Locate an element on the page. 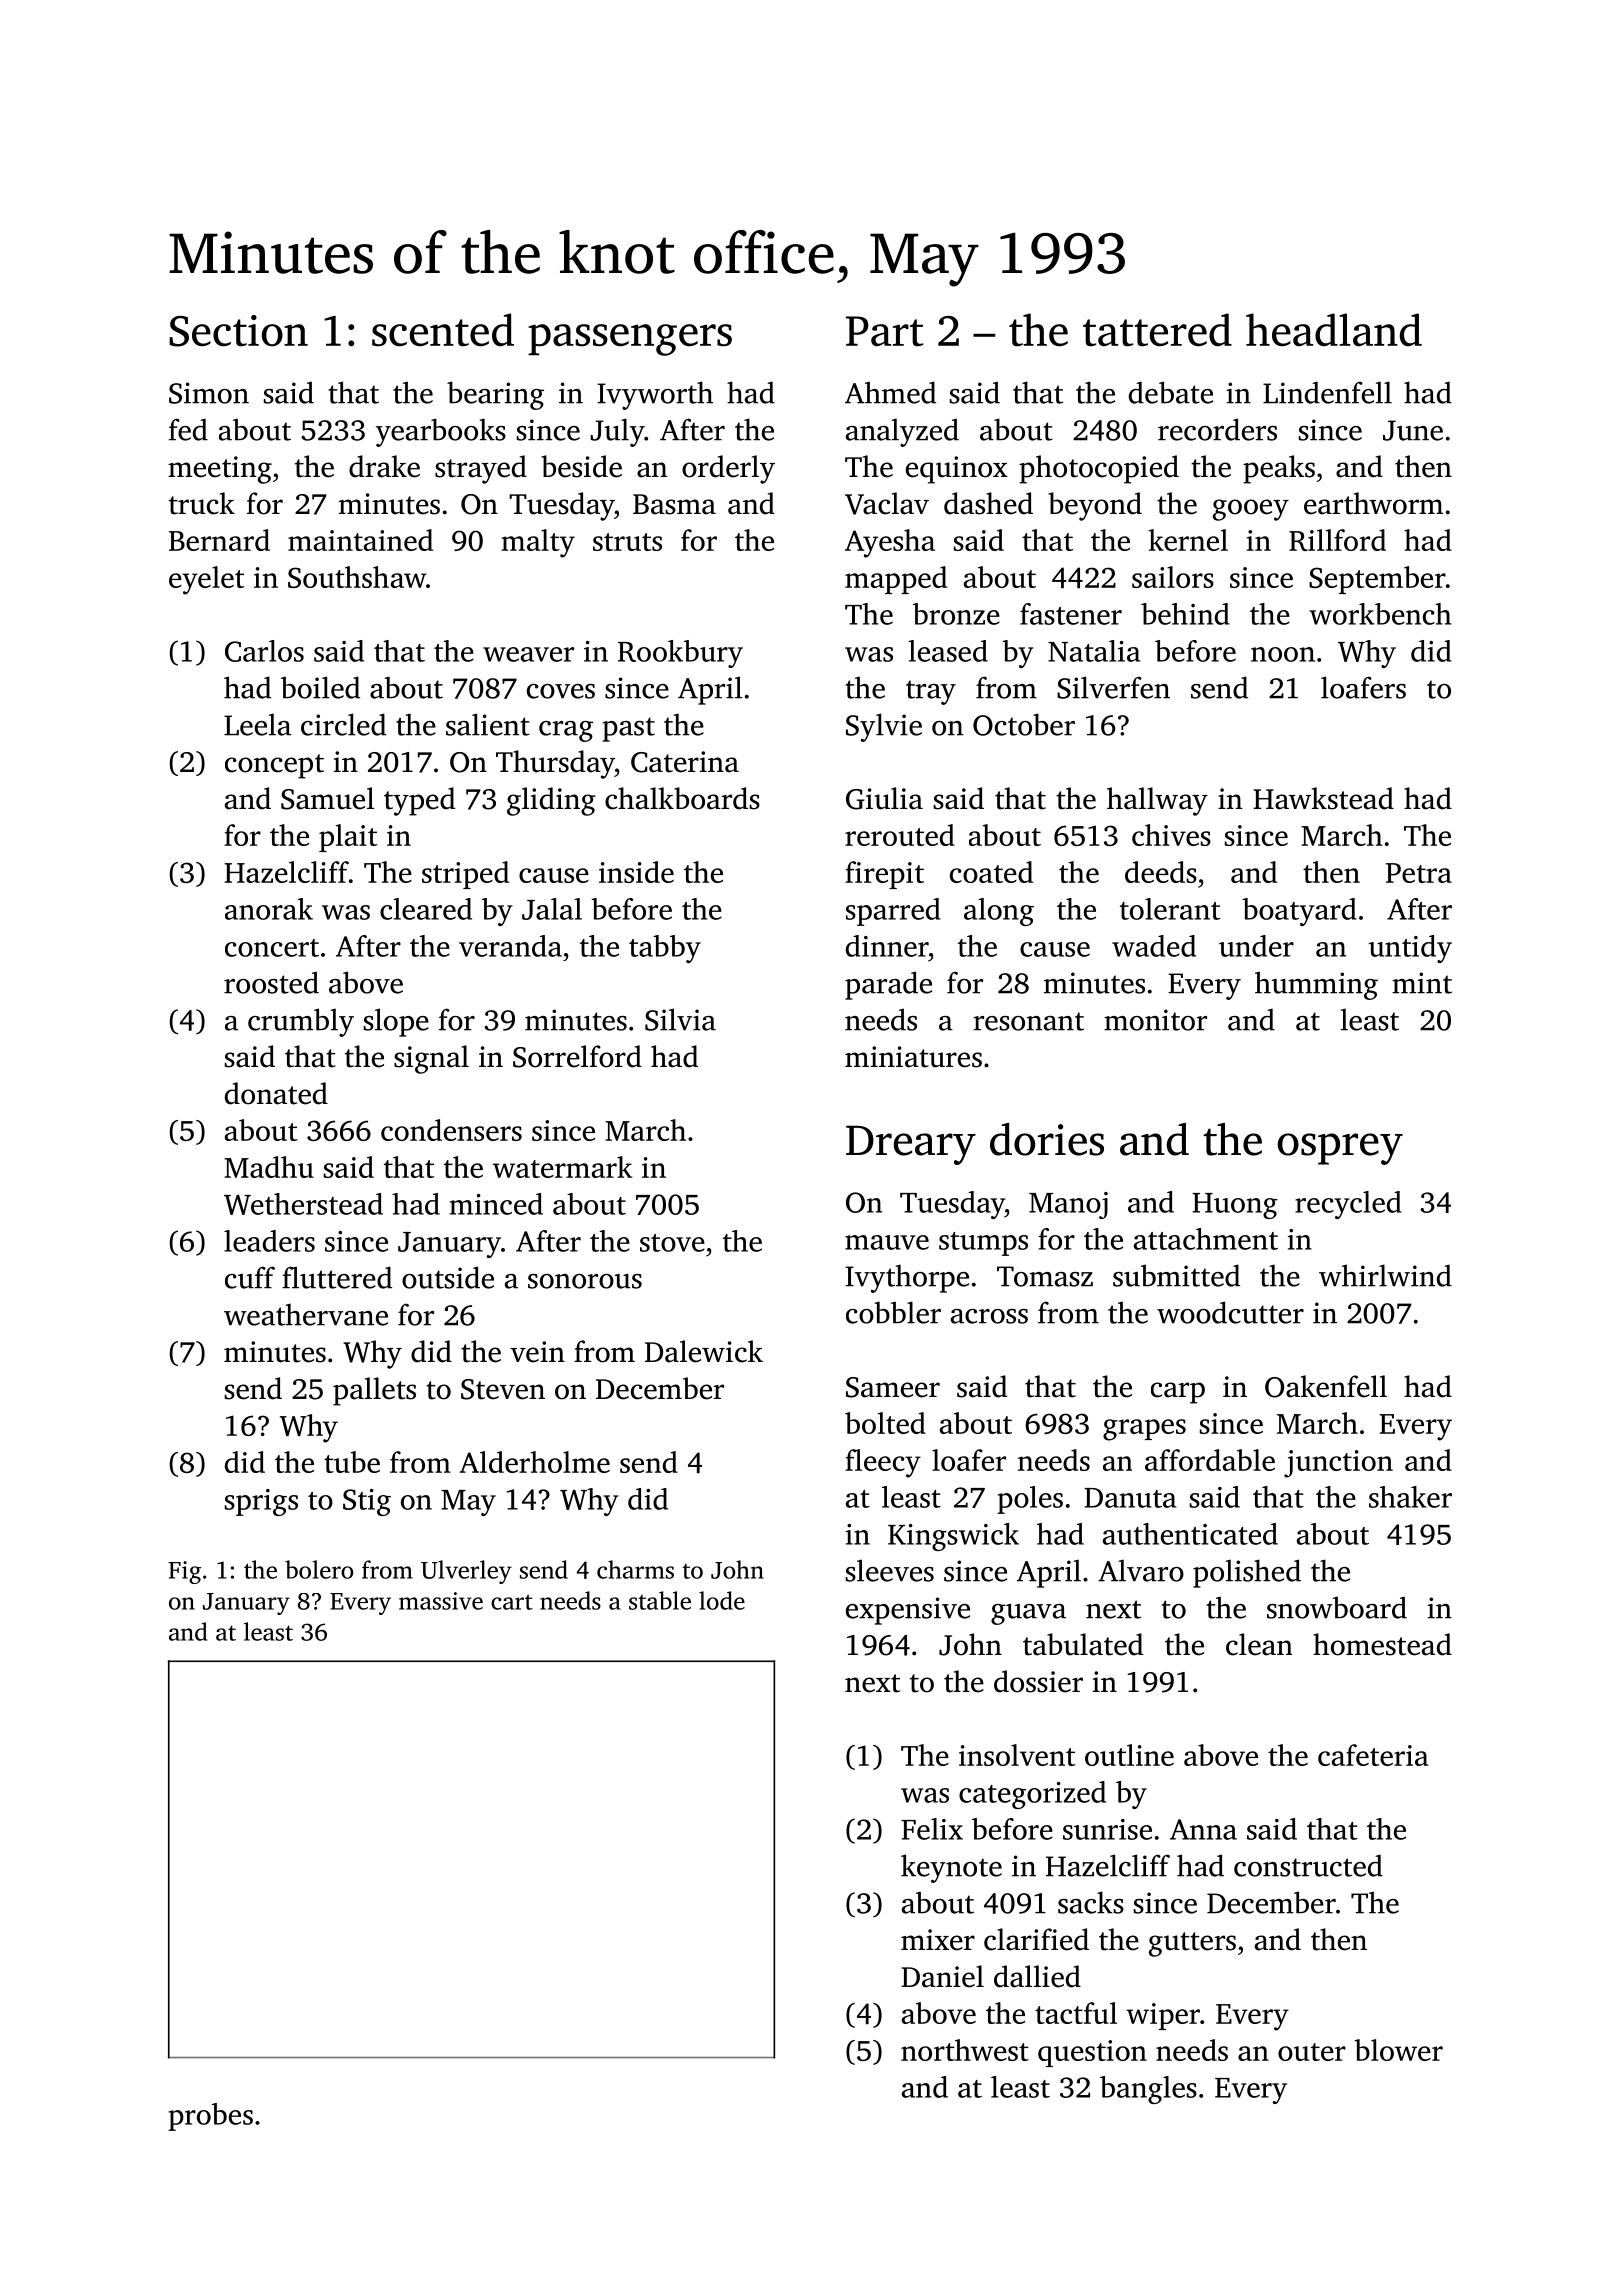  insolvent is located at coordinates (1017, 1755).
